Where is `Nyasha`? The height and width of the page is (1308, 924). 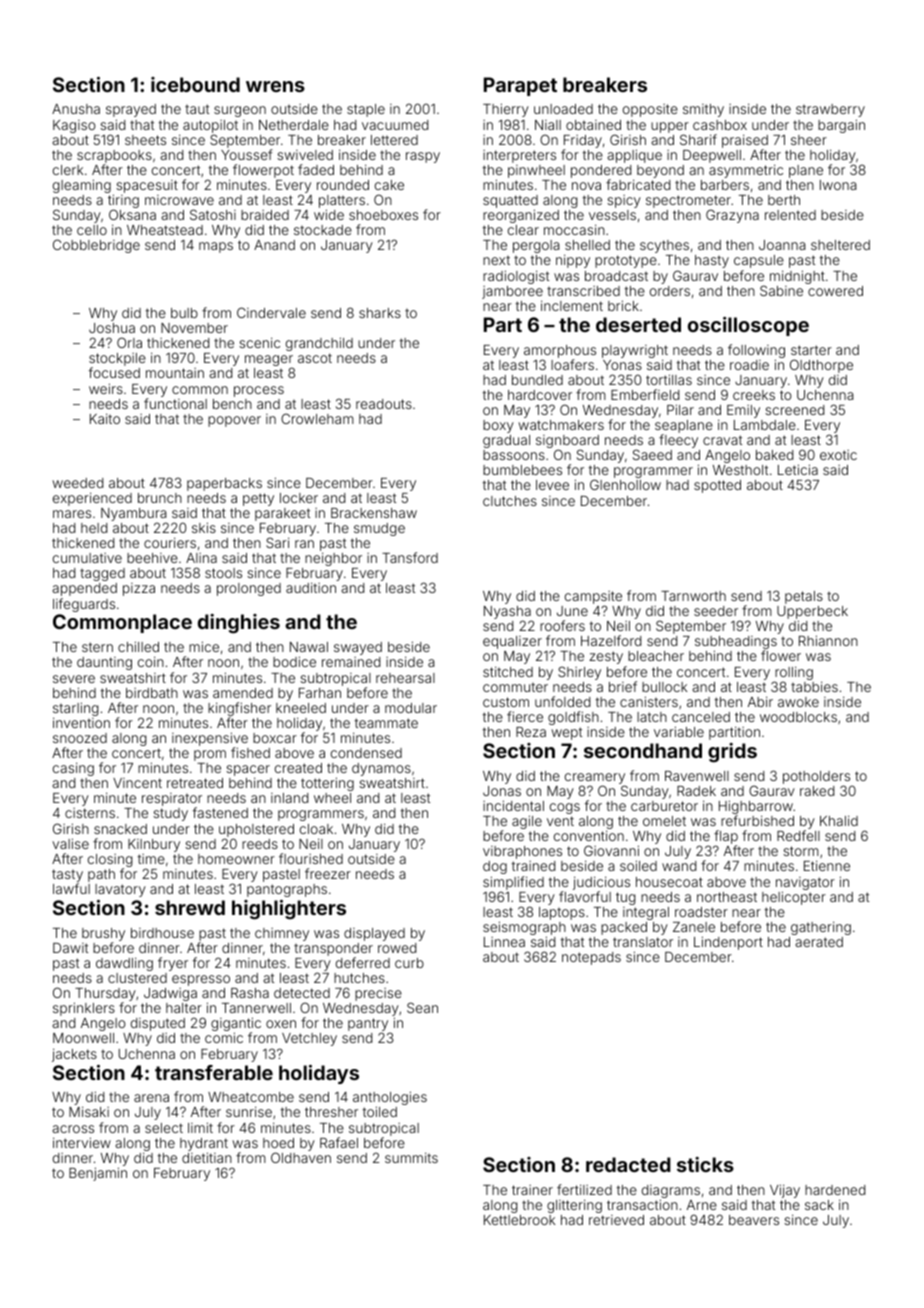 Nyasha is located at coordinates (508, 613).
